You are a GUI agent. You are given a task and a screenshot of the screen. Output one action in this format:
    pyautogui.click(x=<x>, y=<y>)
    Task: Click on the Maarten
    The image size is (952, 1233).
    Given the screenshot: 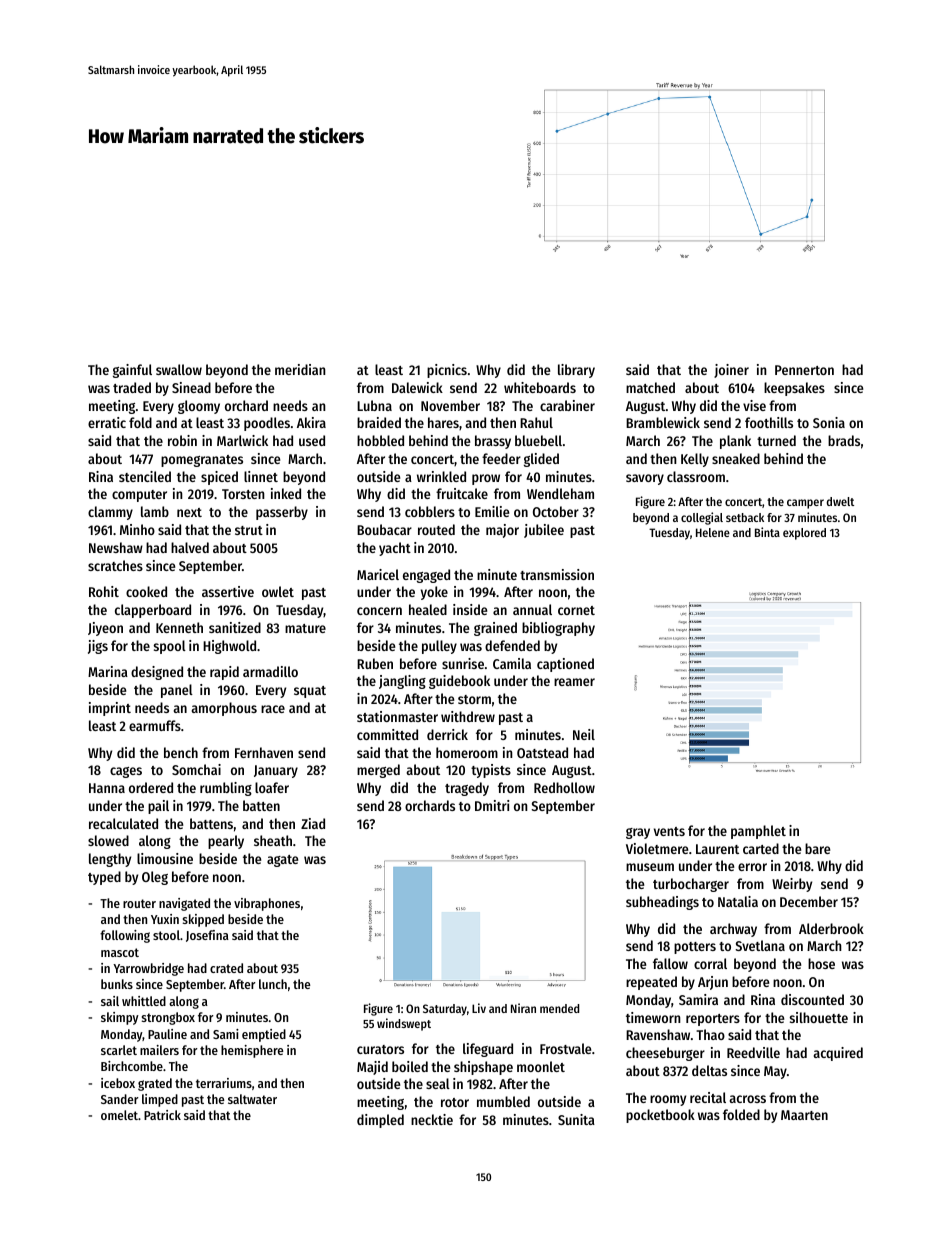 What is the action you would take?
    pyautogui.click(x=804, y=1115)
